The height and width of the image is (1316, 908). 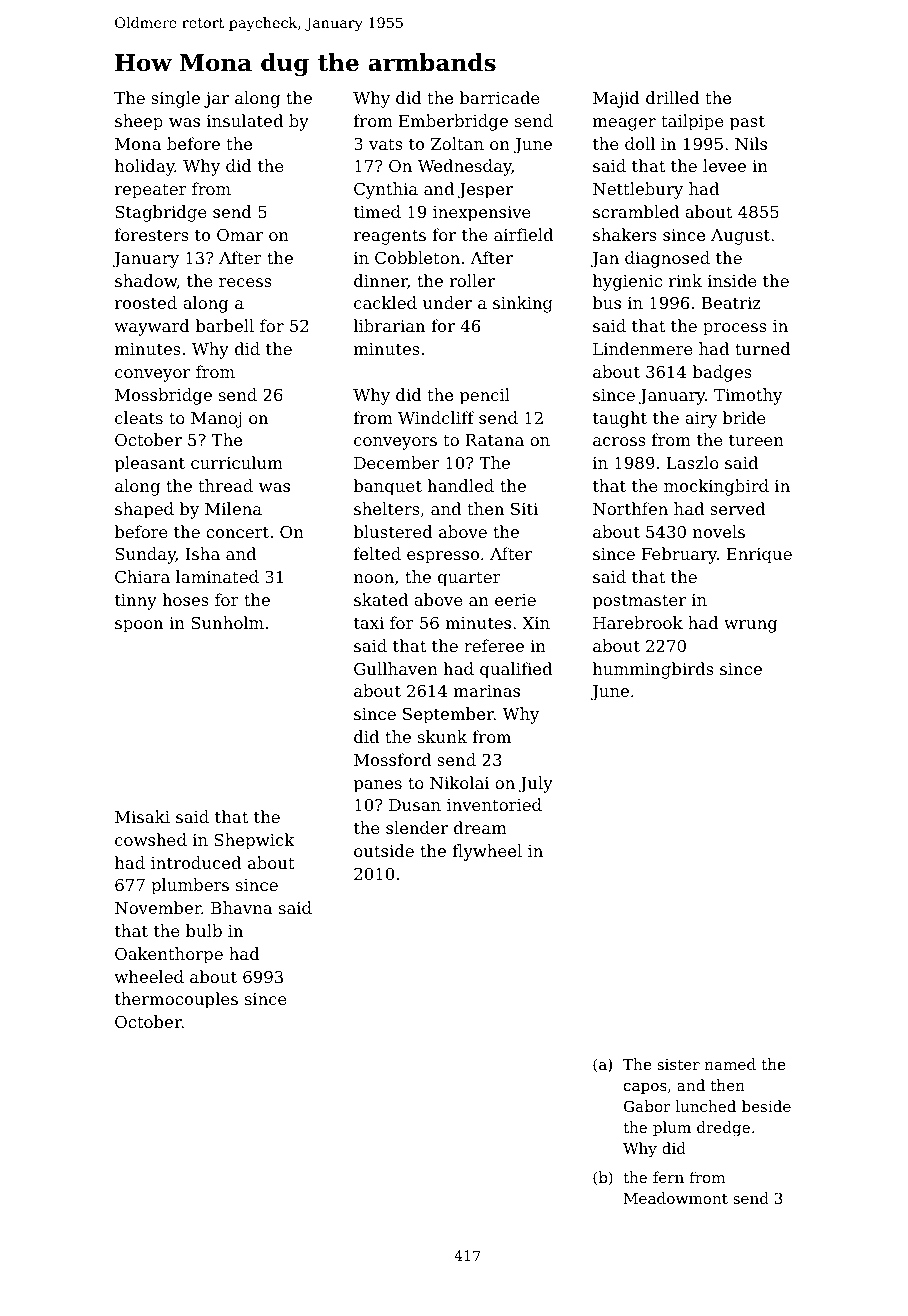 I want to click on Emberbridge, so click(x=453, y=122).
